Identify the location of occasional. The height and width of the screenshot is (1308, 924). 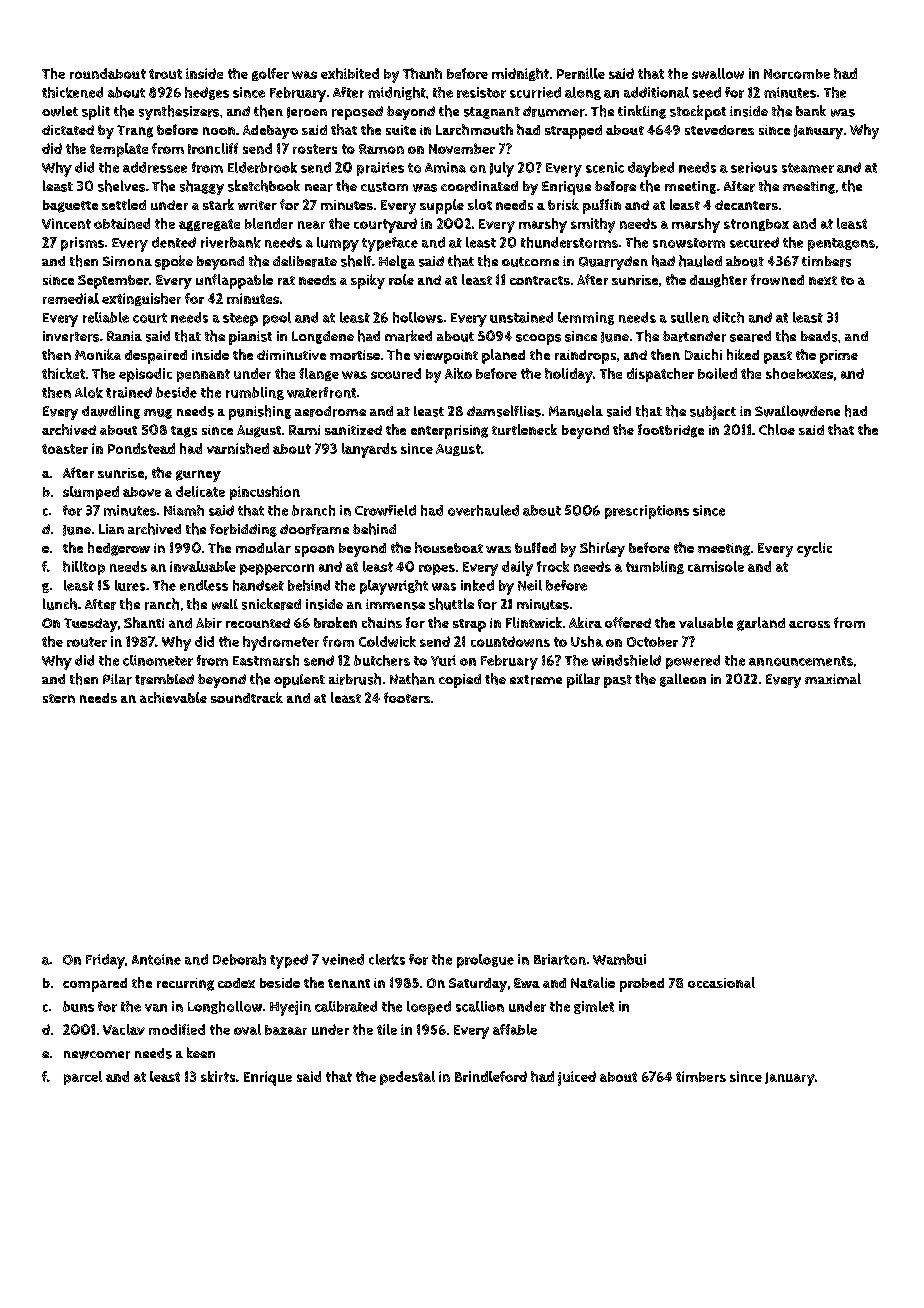
(721, 982).
